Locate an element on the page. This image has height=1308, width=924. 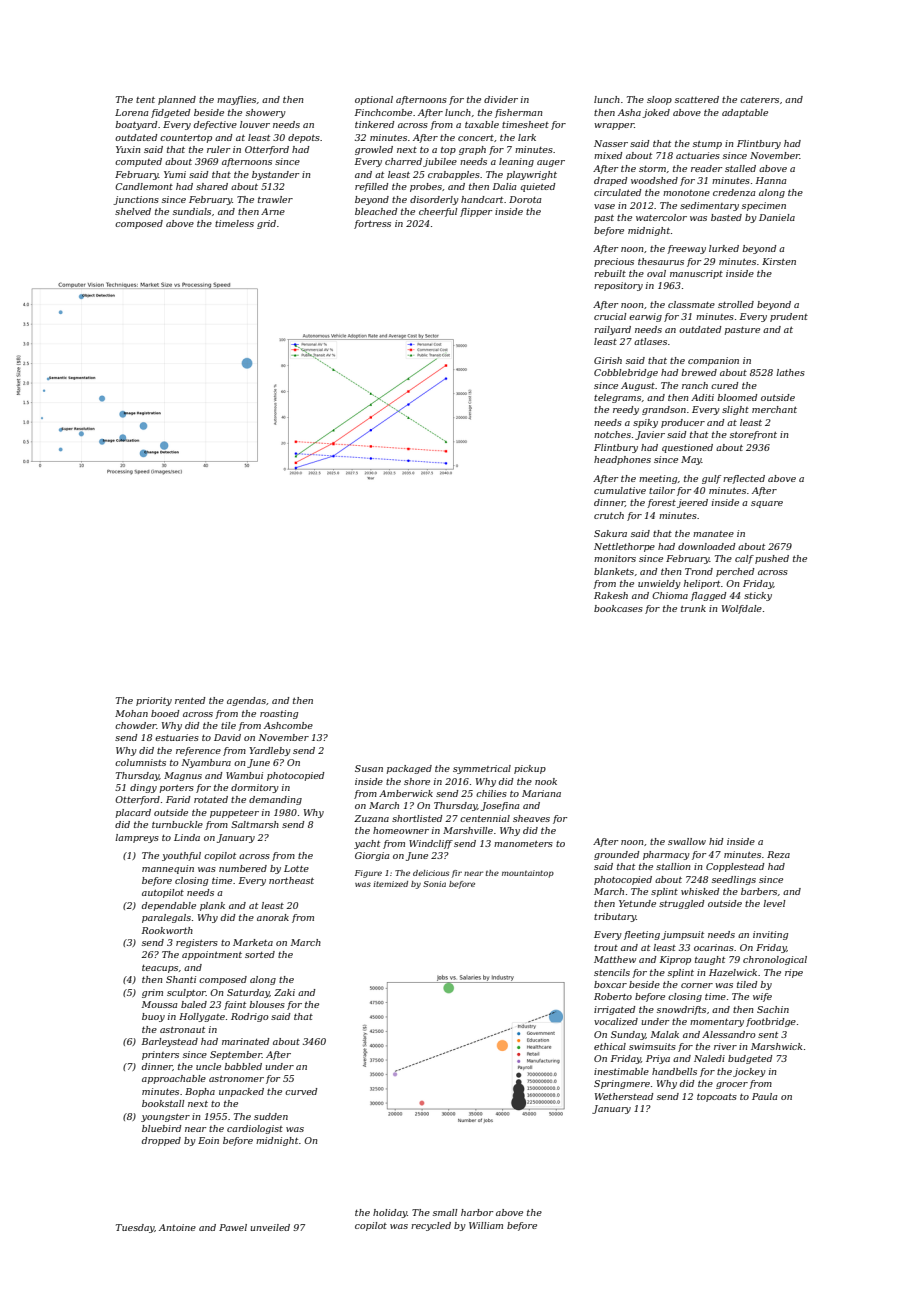
earwig is located at coordinates (645, 317).
